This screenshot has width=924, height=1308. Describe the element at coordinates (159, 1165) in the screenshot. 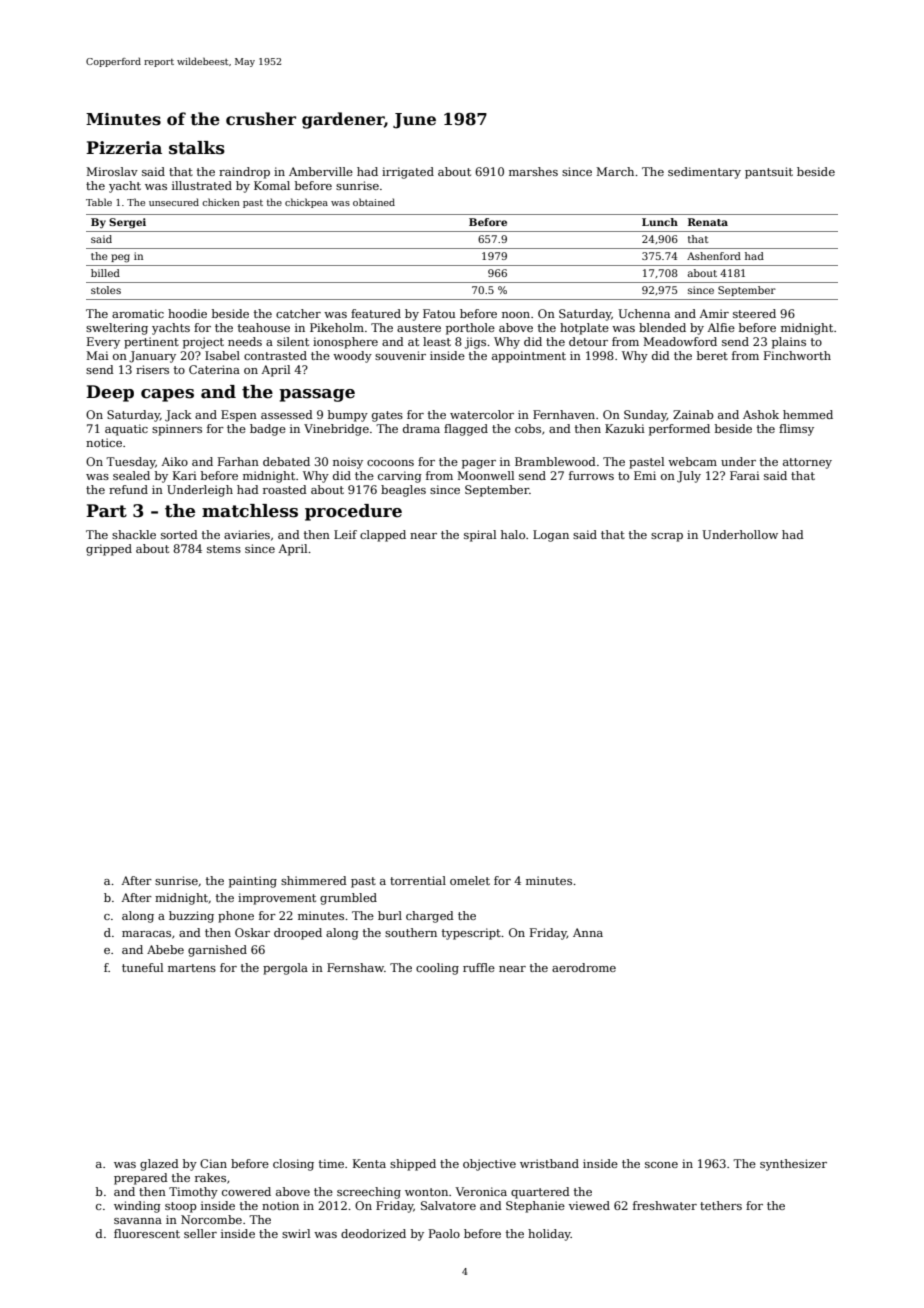

I see `glazed` at that location.
